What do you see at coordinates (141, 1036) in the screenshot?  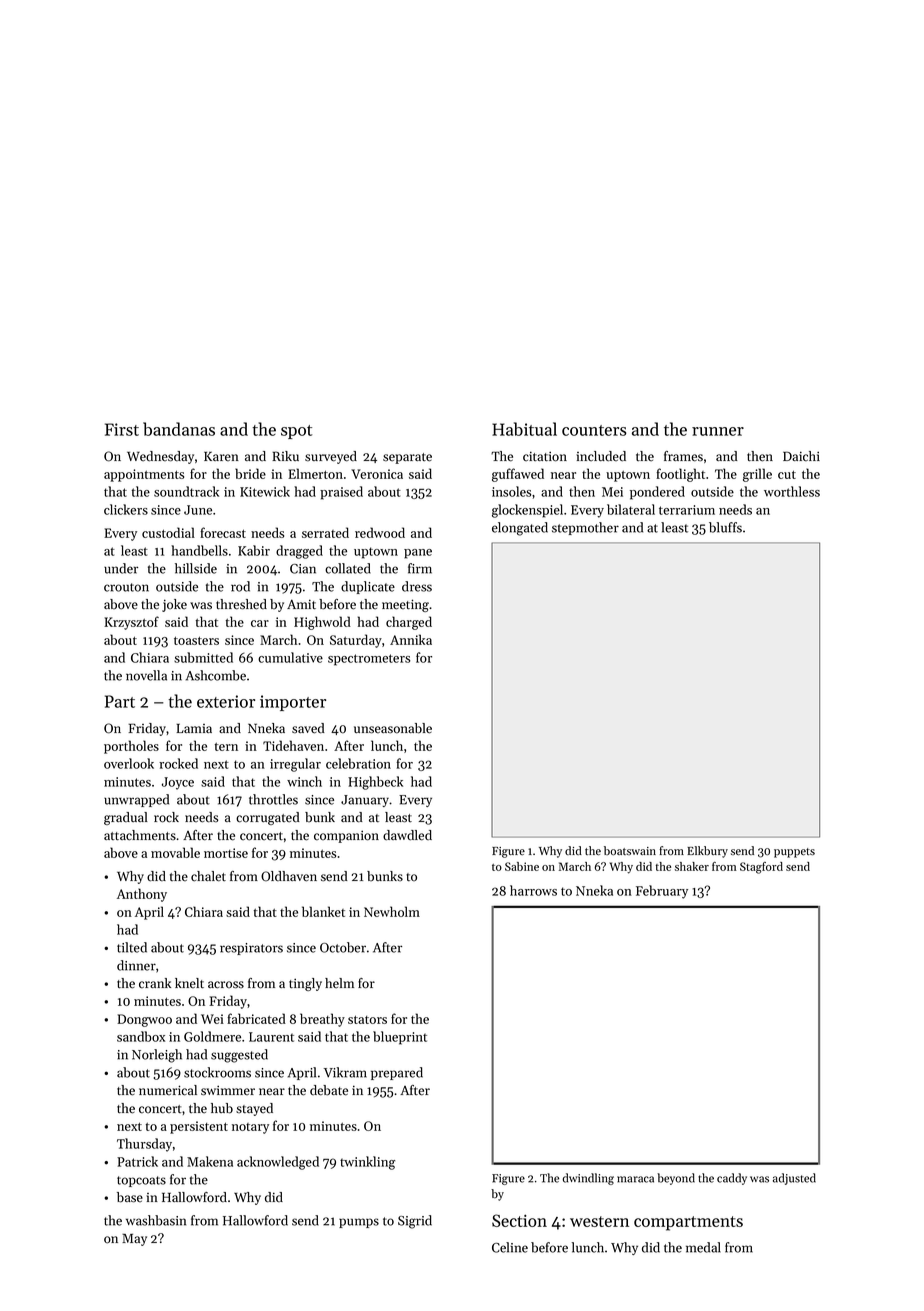 I see `sandbox` at bounding box center [141, 1036].
